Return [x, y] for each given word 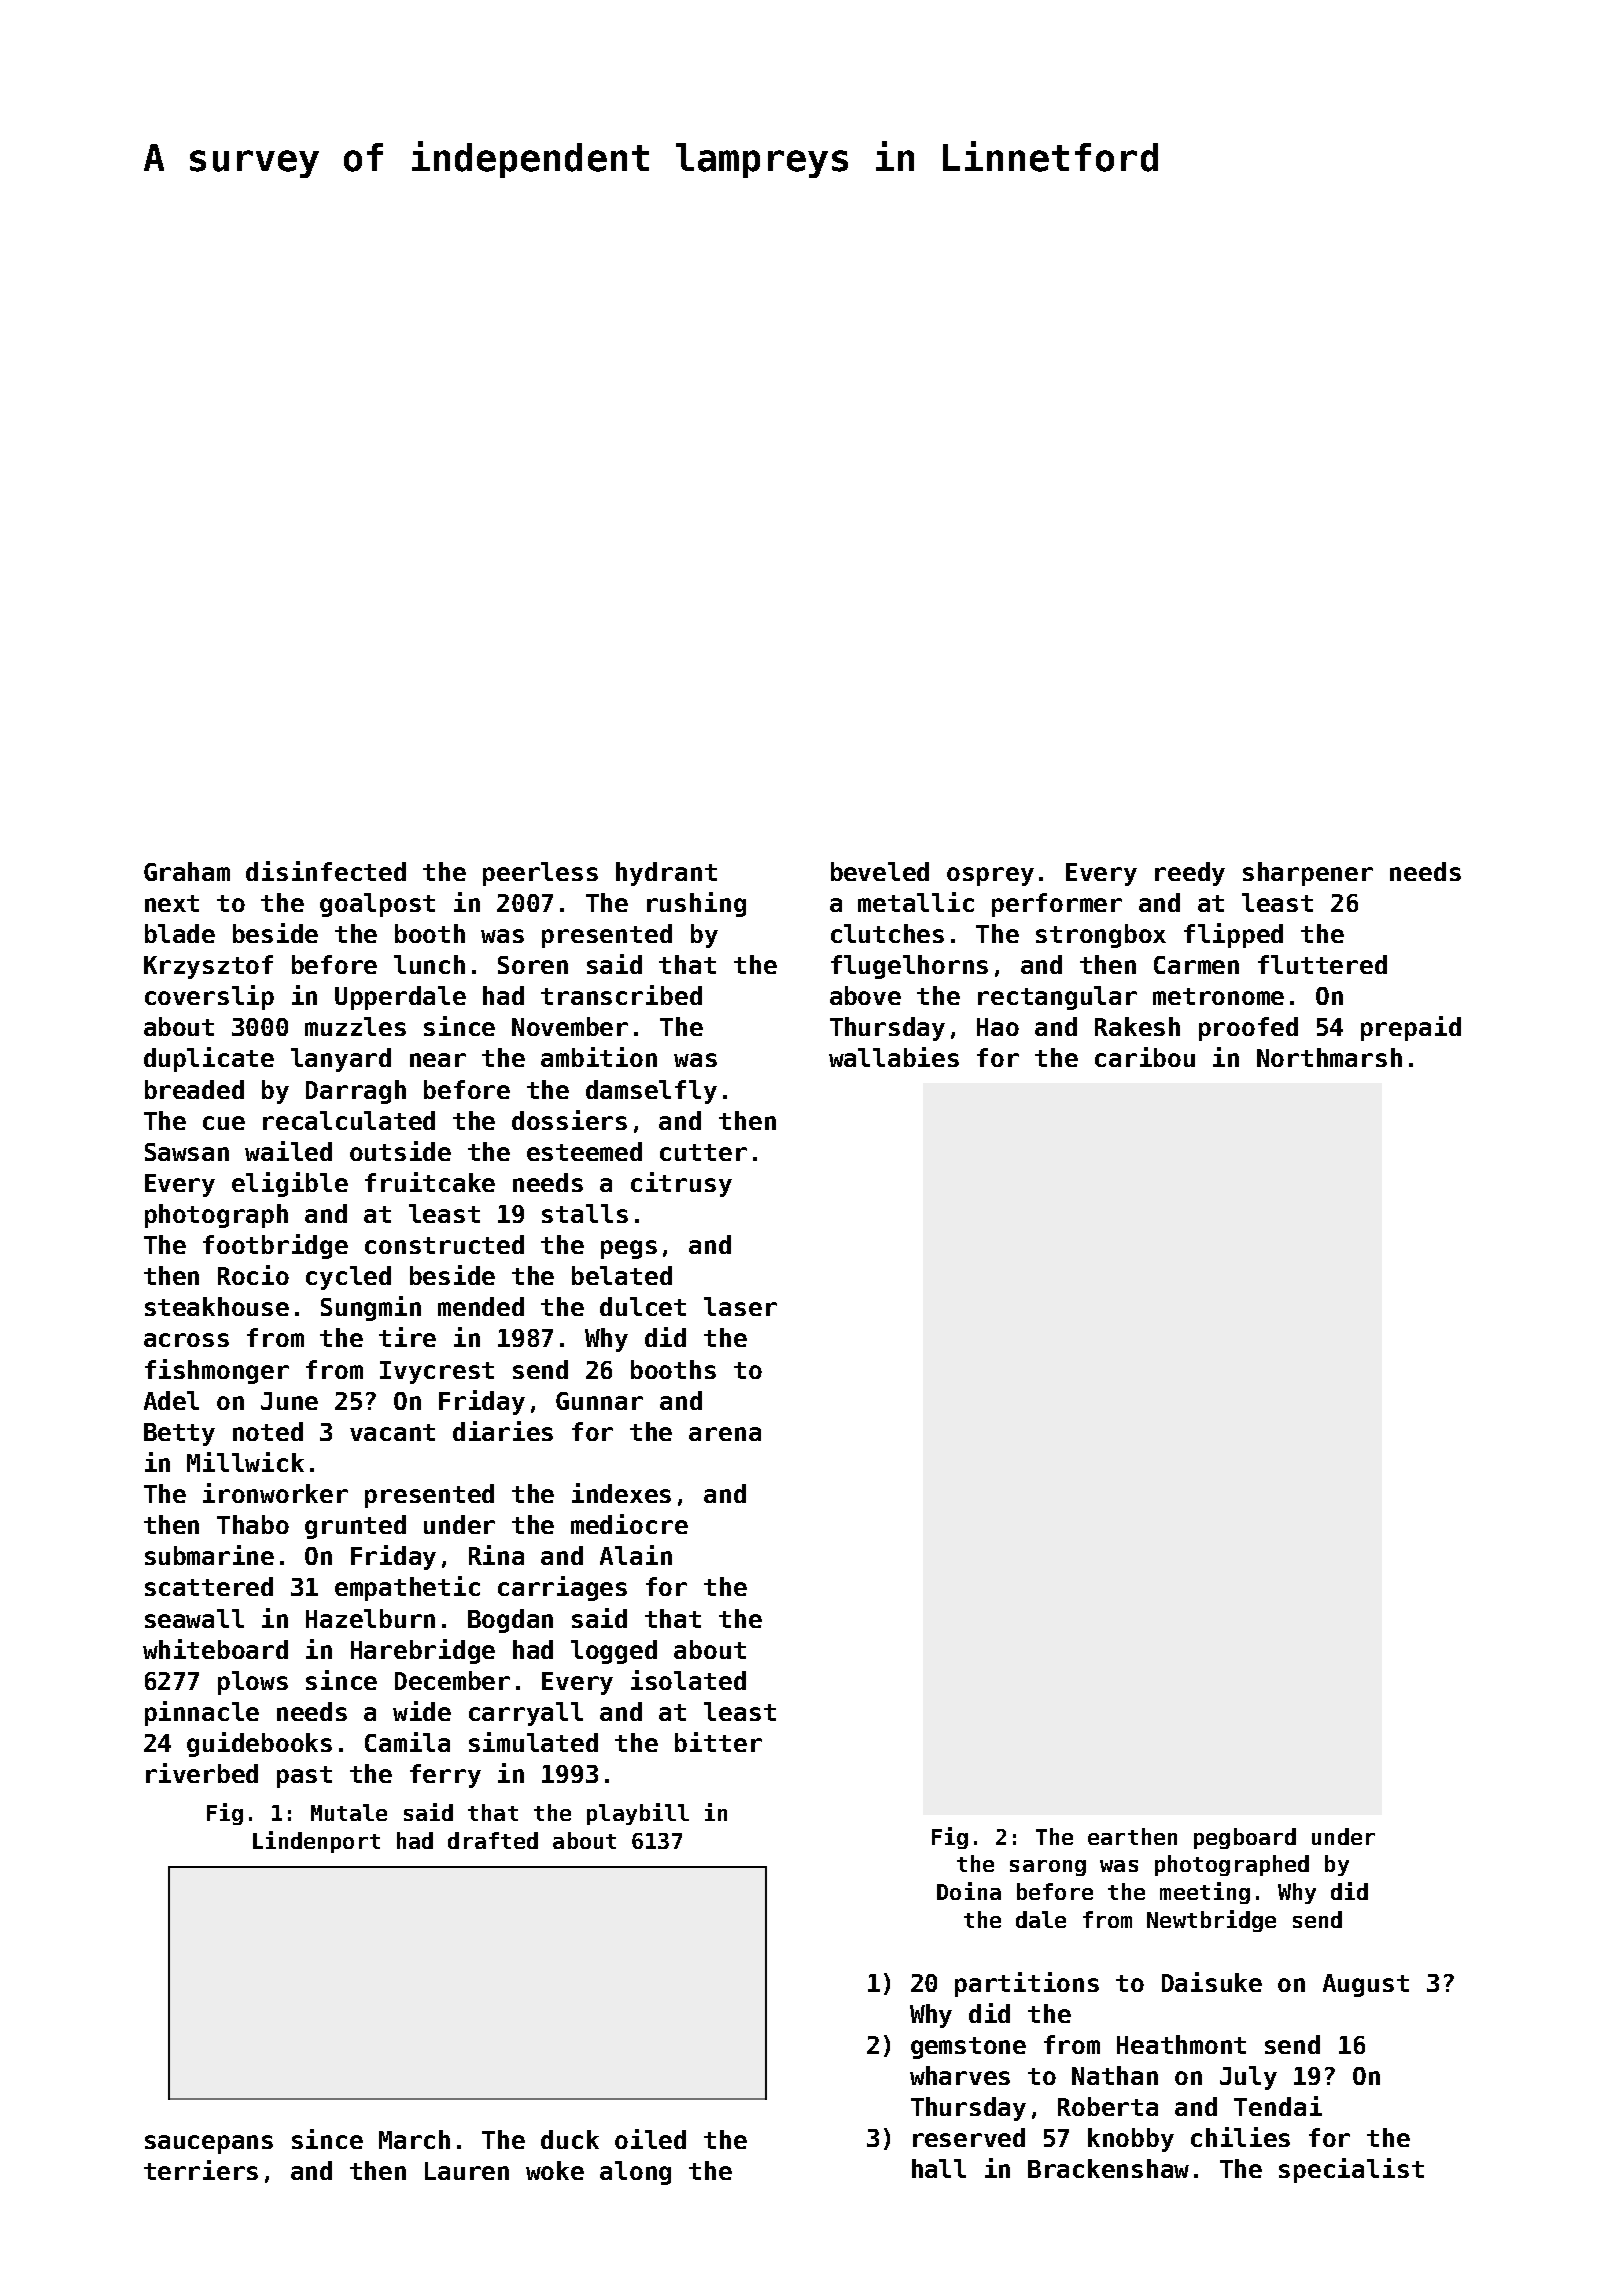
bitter [718, 1742]
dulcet [643, 1306]
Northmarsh [1329, 1057]
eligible [290, 1184]
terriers [201, 2170]
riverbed [202, 1773]
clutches [887, 933]
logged [614, 1652]
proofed [1248, 1029]
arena [725, 1434]
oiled [650, 2139]
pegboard [1245, 1838]
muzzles [355, 1026]
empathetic [407, 1588]
